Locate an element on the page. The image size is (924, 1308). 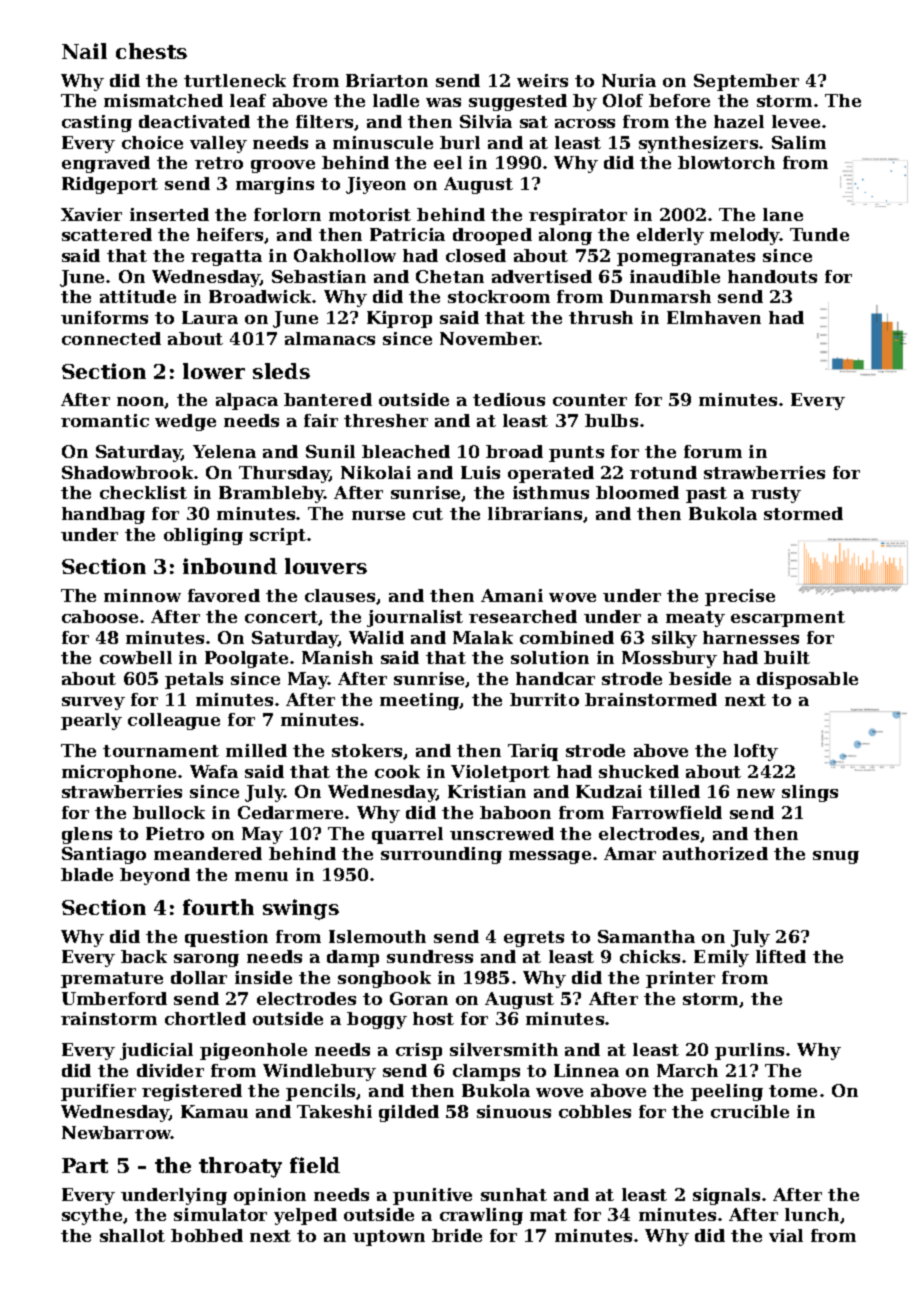
purlins is located at coordinates (749, 1051).
